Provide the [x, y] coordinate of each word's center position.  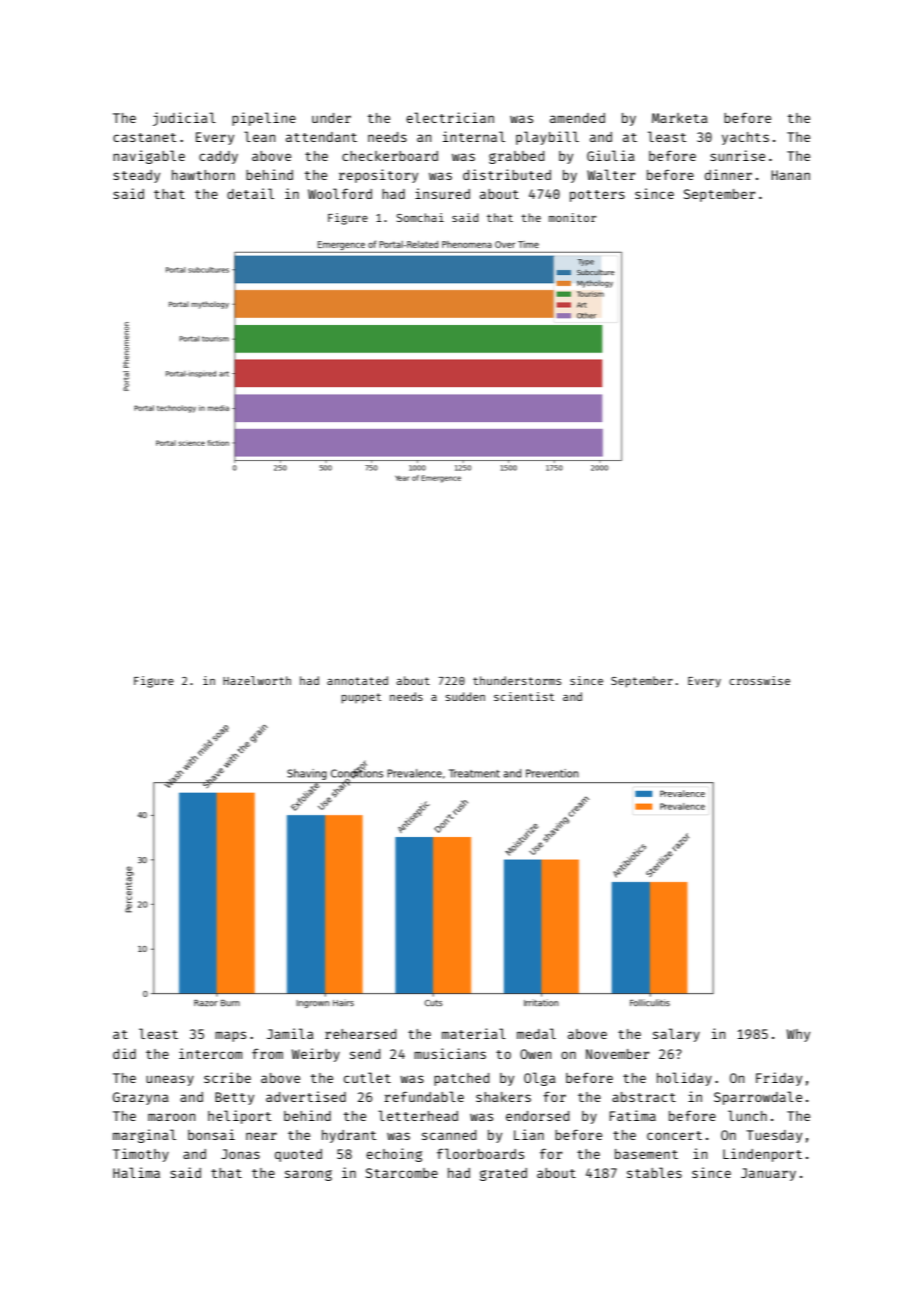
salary [676, 1035]
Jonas [240, 1154]
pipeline [264, 119]
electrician [450, 117]
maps [230, 1036]
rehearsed [360, 1034]
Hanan [790, 175]
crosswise [759, 680]
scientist [524, 696]
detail [250, 193]
